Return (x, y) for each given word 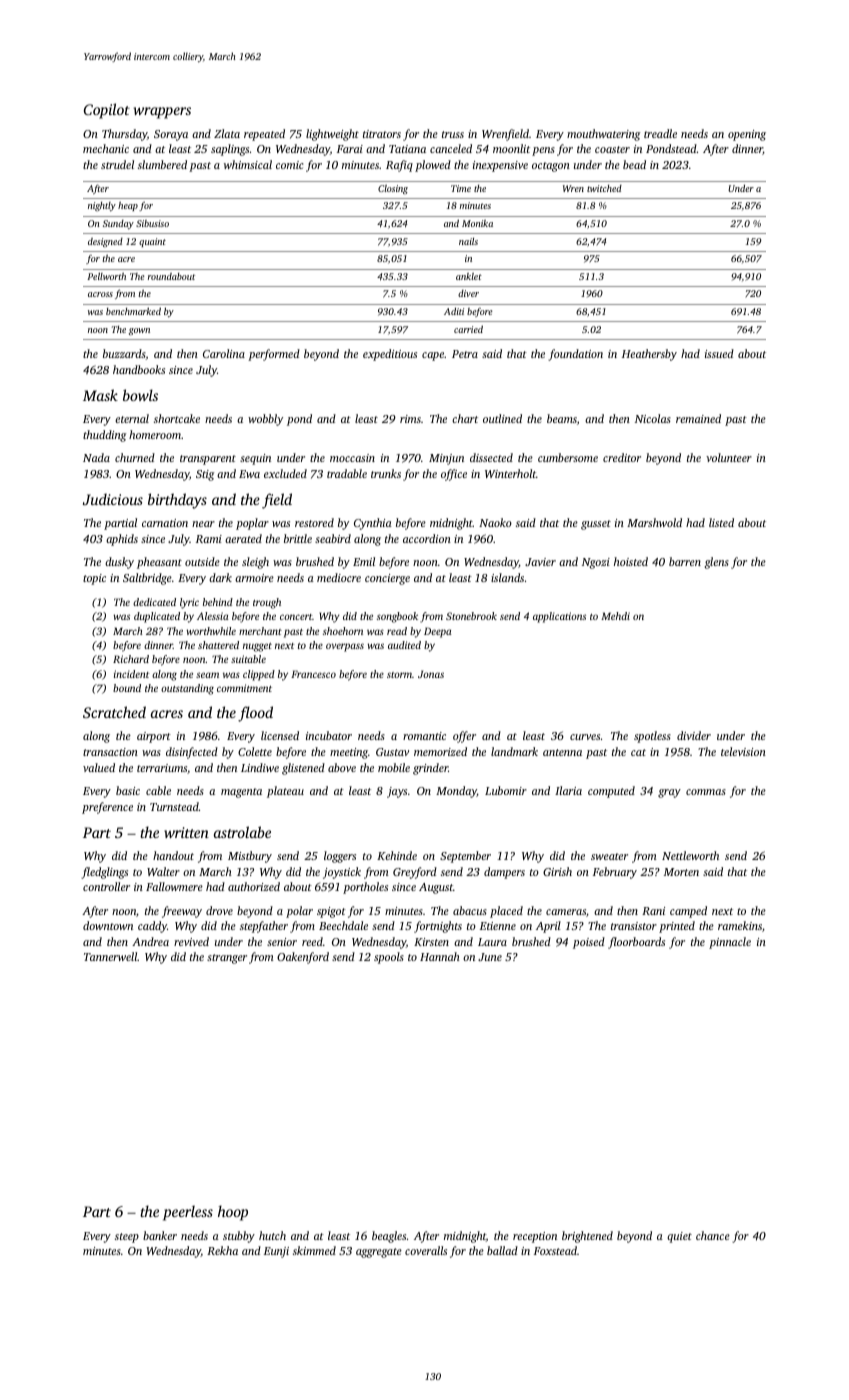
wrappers (162, 113)
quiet (679, 1237)
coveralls (426, 1250)
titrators (382, 134)
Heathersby (649, 355)
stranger (227, 959)
